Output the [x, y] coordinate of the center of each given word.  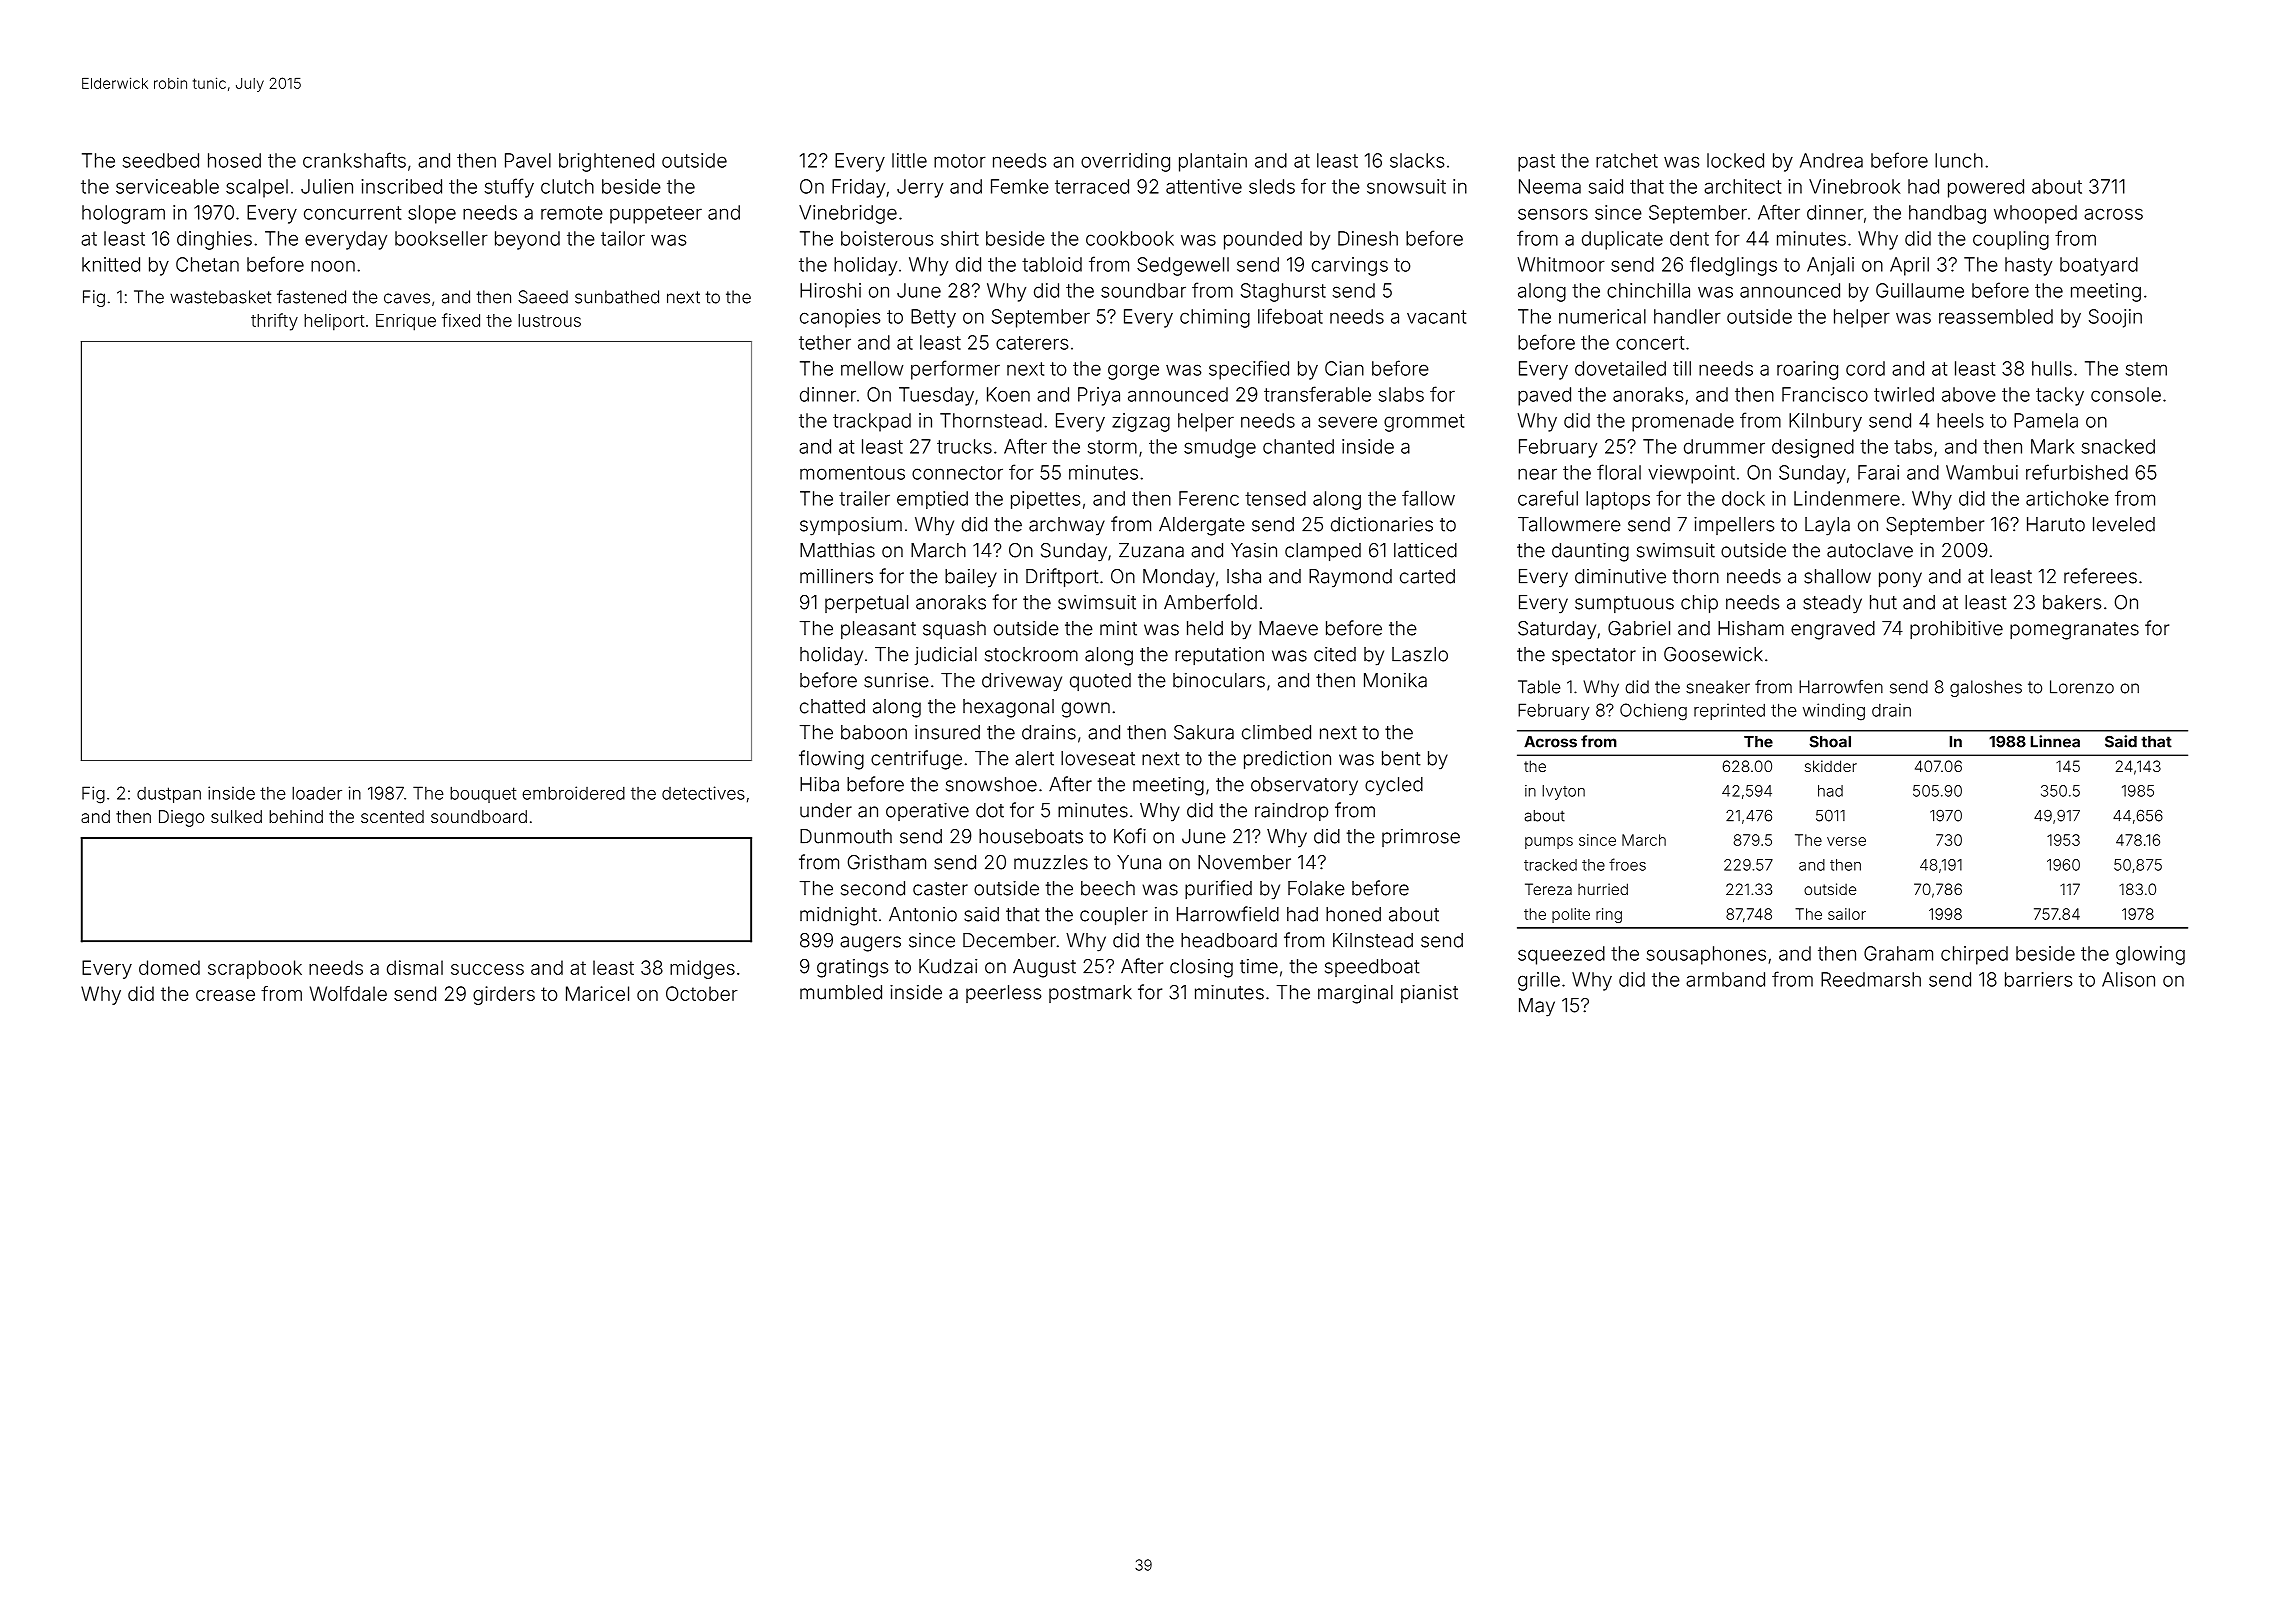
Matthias [837, 550]
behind [296, 816]
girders [504, 995]
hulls [2052, 368]
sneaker [1718, 687]
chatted [832, 706]
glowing [2150, 955]
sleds [1272, 186]
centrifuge [916, 760]
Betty [933, 318]
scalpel [257, 188]
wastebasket [220, 297]
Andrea [1831, 160]
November [1244, 862]
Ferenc [1209, 498]
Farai [1878, 472]
